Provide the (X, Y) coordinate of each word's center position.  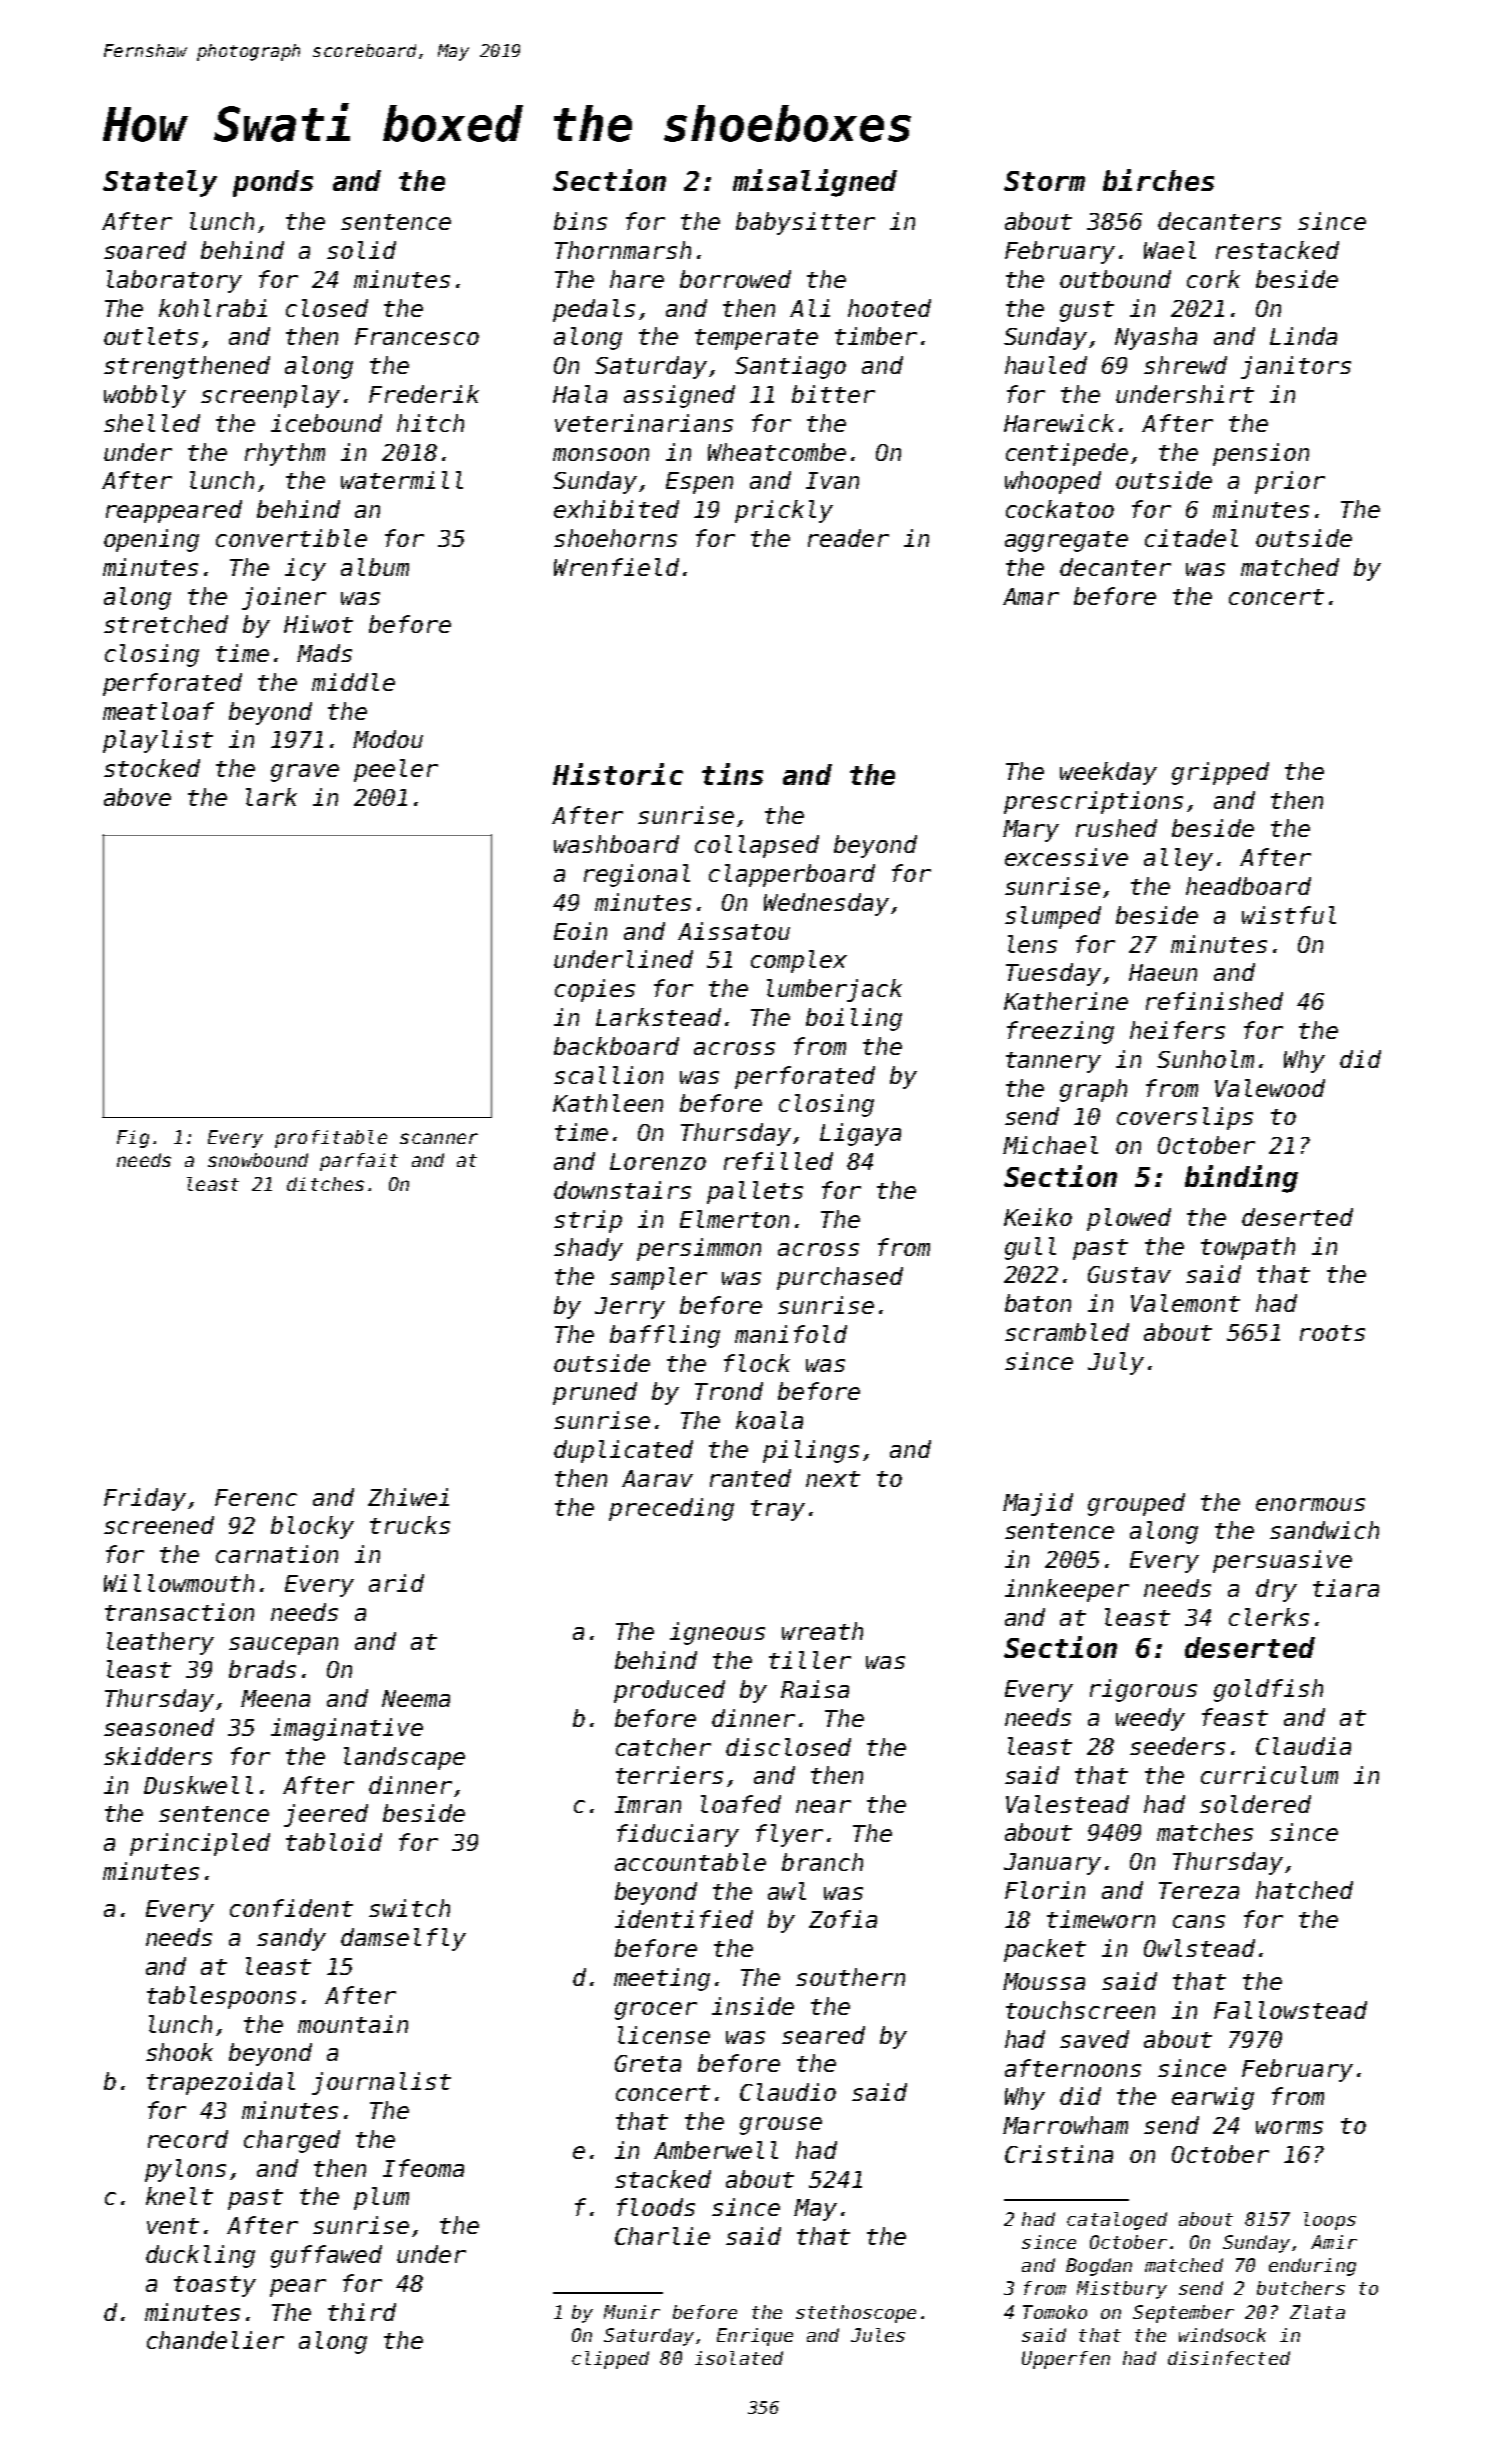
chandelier (215, 2340)
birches (1158, 180)
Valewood (1270, 1088)
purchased (840, 1278)
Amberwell (716, 2150)
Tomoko (1055, 2312)
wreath (822, 1631)
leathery (160, 1643)
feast (1235, 1717)
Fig (133, 1139)
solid (361, 250)
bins (580, 221)
